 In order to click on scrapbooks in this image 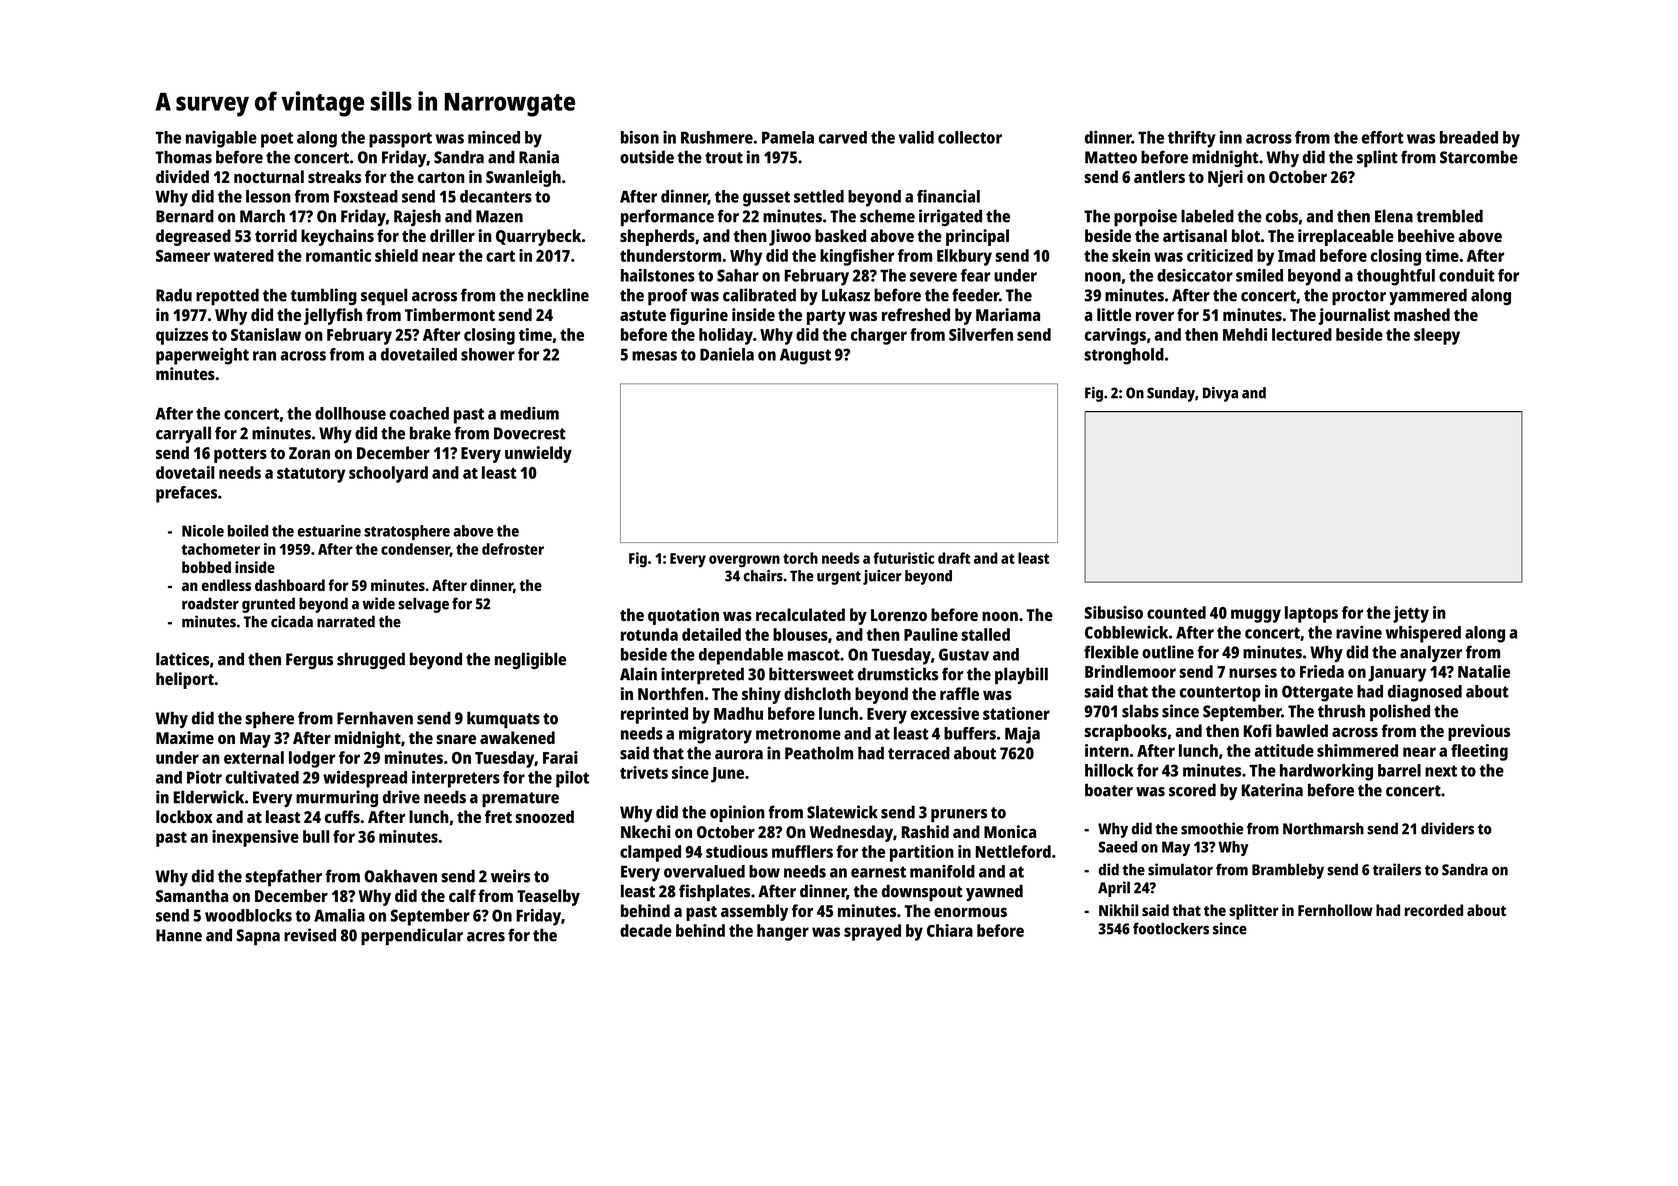, I will do `click(1125, 732)`.
